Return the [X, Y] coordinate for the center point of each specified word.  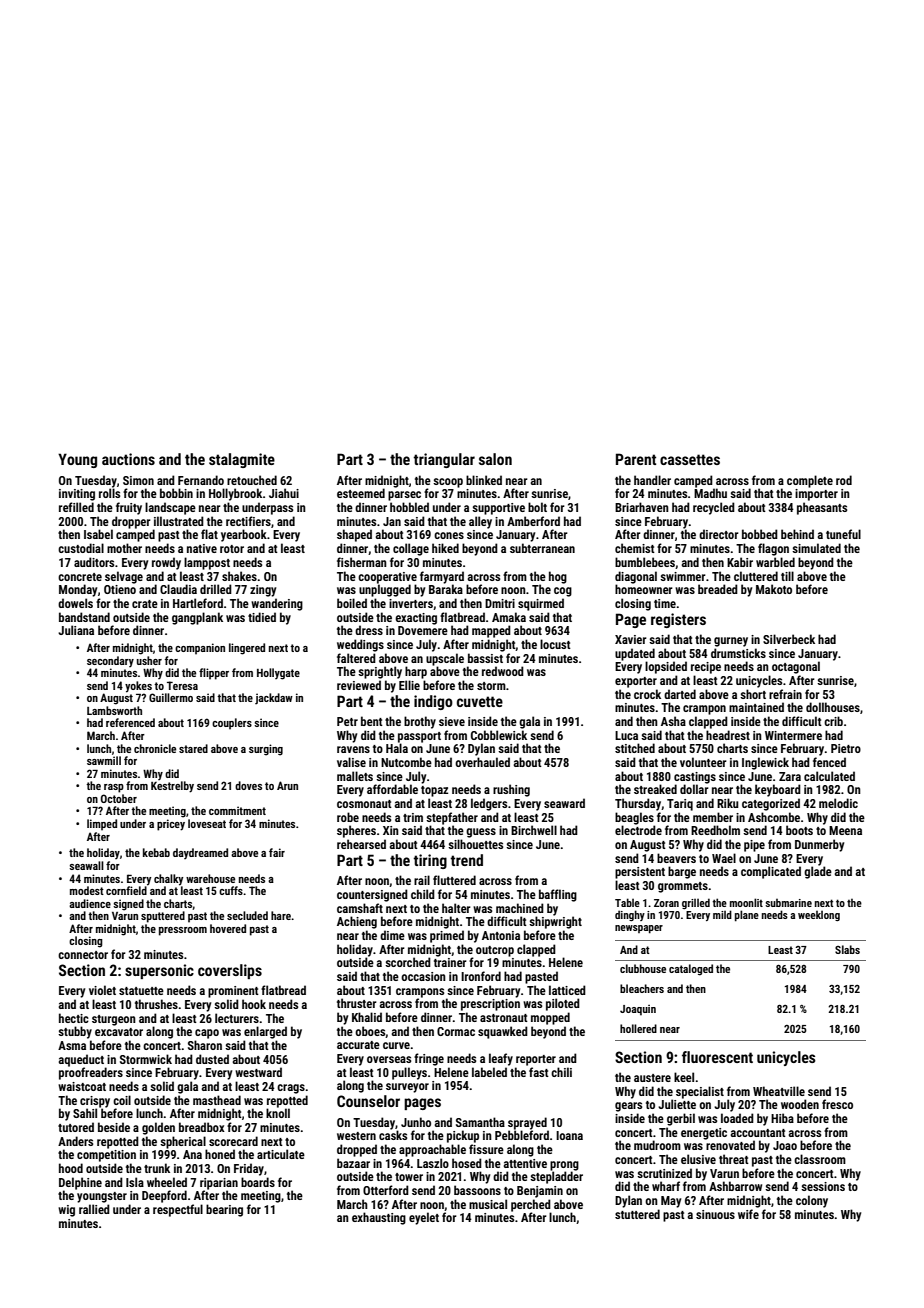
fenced [829, 762]
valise [351, 762]
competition [106, 1156]
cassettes [690, 459]
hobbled [409, 507]
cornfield [126, 890]
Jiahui [284, 493]
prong [564, 1166]
